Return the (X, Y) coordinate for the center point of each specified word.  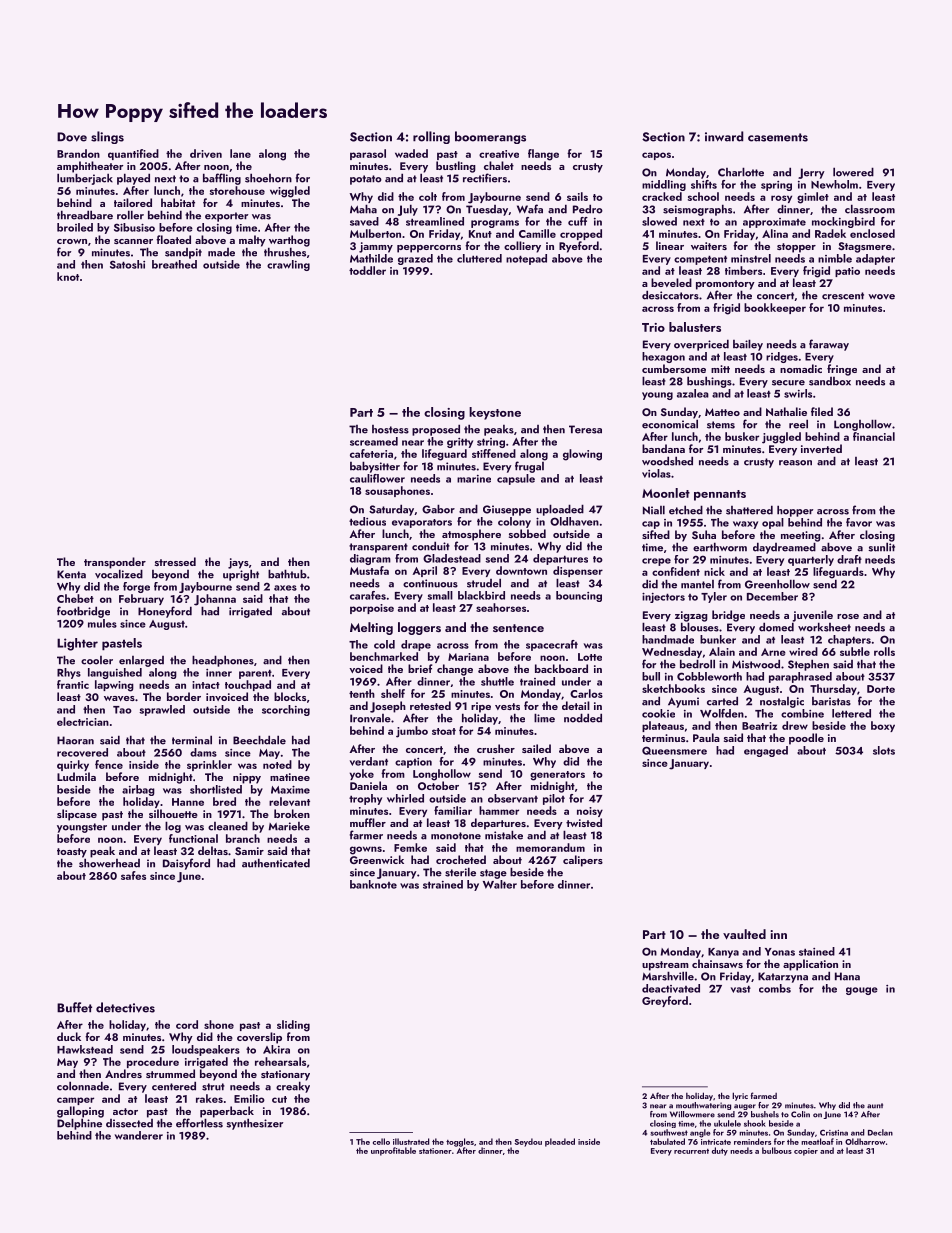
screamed (374, 441)
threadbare (85, 215)
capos (656, 156)
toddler (367, 270)
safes (133, 875)
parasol (368, 154)
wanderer (139, 1135)
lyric (740, 1096)
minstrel (751, 258)
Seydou (528, 1142)
